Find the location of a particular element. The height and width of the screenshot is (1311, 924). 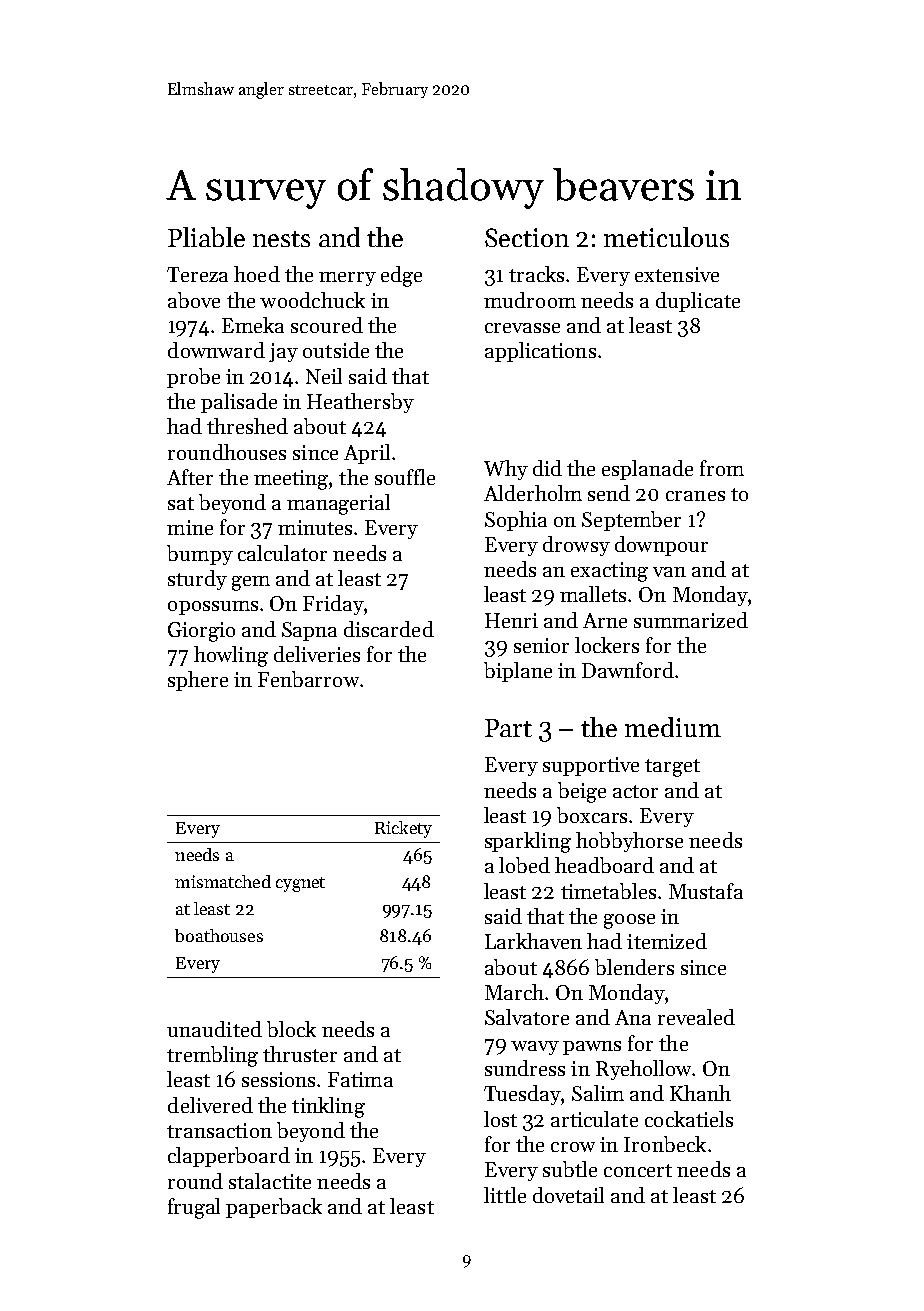

merry is located at coordinates (347, 279).
